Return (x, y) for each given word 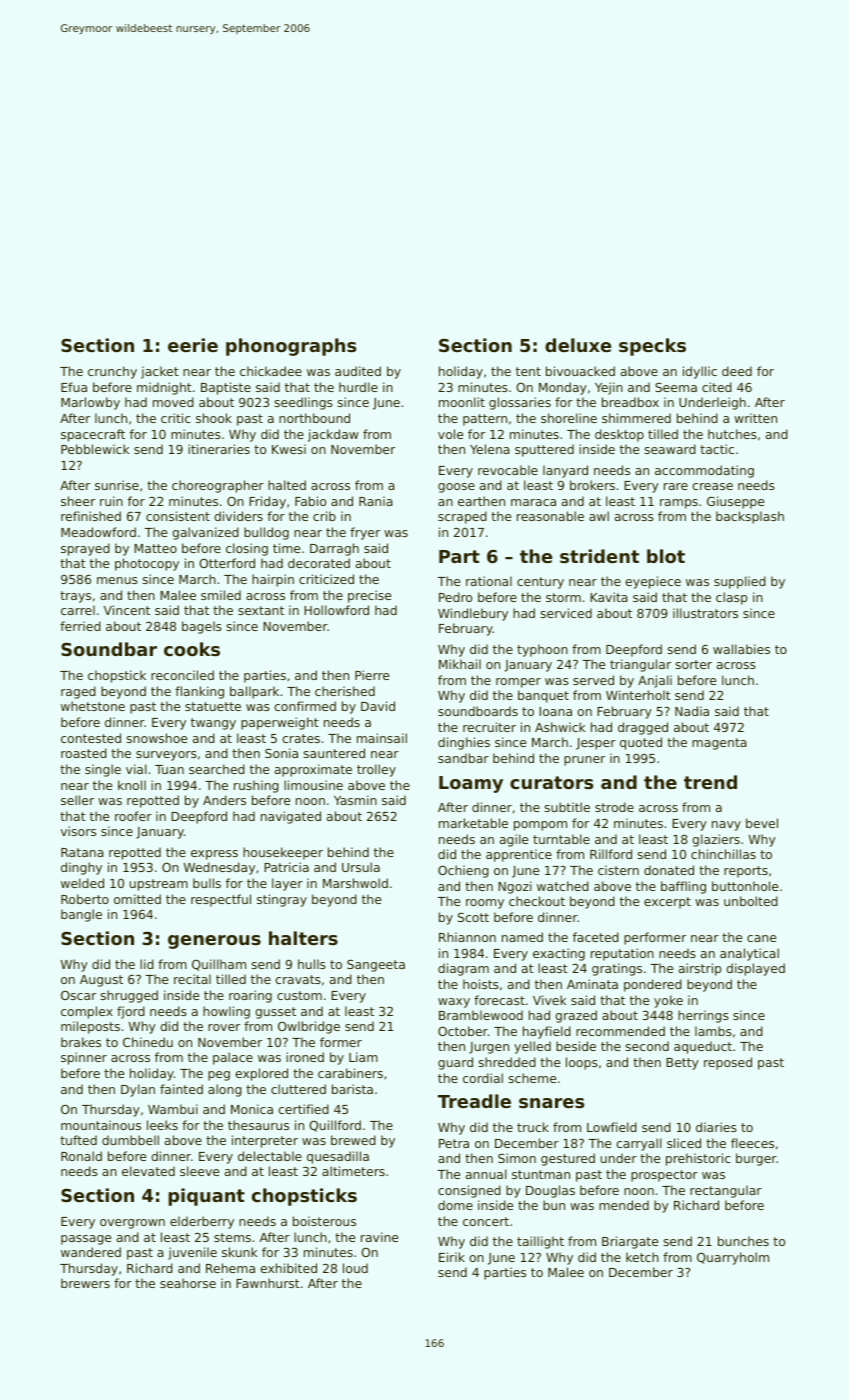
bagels (202, 627)
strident (599, 556)
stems (232, 1237)
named (522, 937)
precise (369, 596)
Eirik (452, 1257)
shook (214, 418)
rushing (256, 786)
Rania (376, 501)
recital (192, 979)
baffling (683, 887)
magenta (719, 744)
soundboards (478, 711)
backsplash (750, 517)
